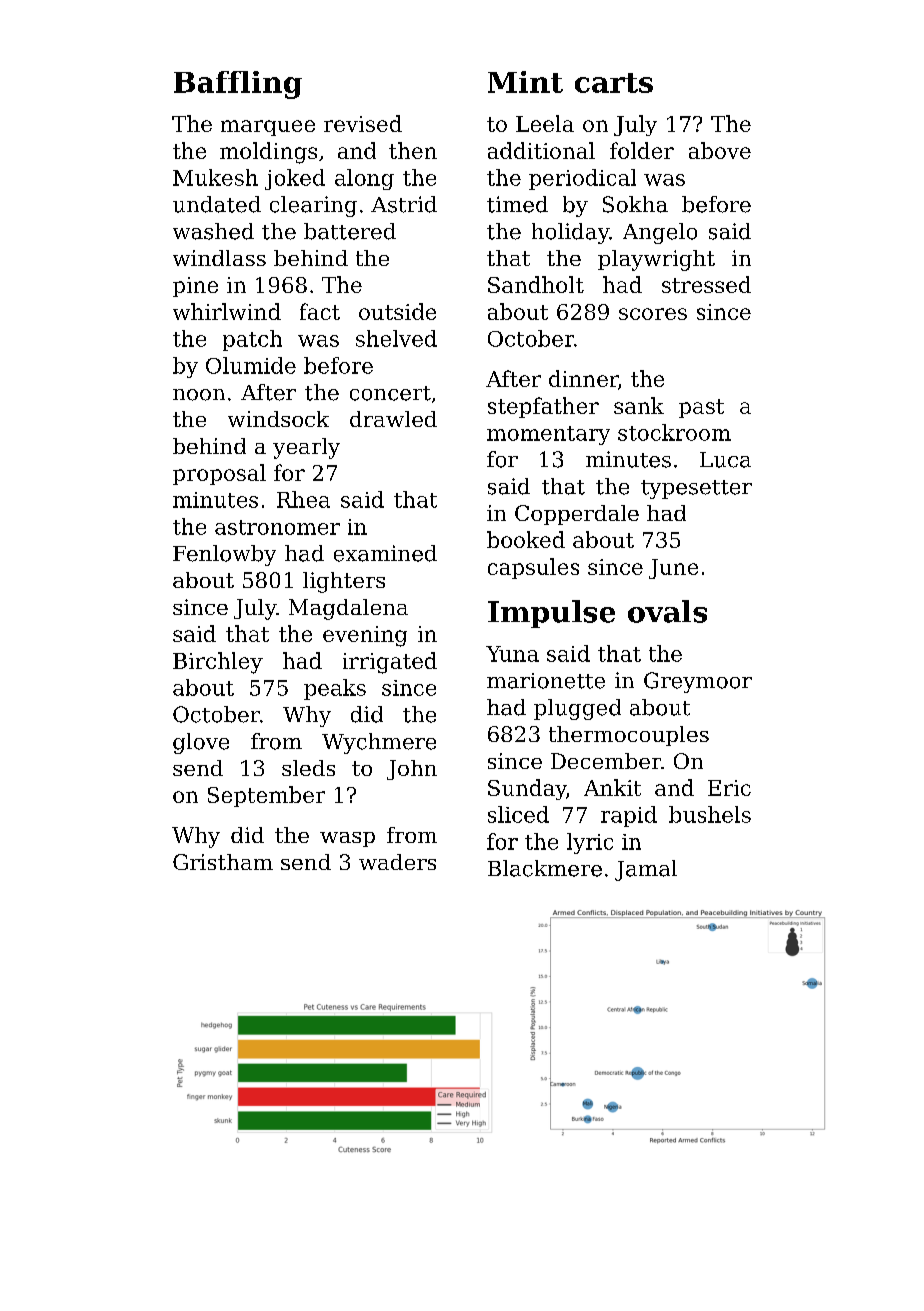 Image resolution: width=924 pixels, height=1311 pixels. I want to click on astronomer, so click(277, 527).
